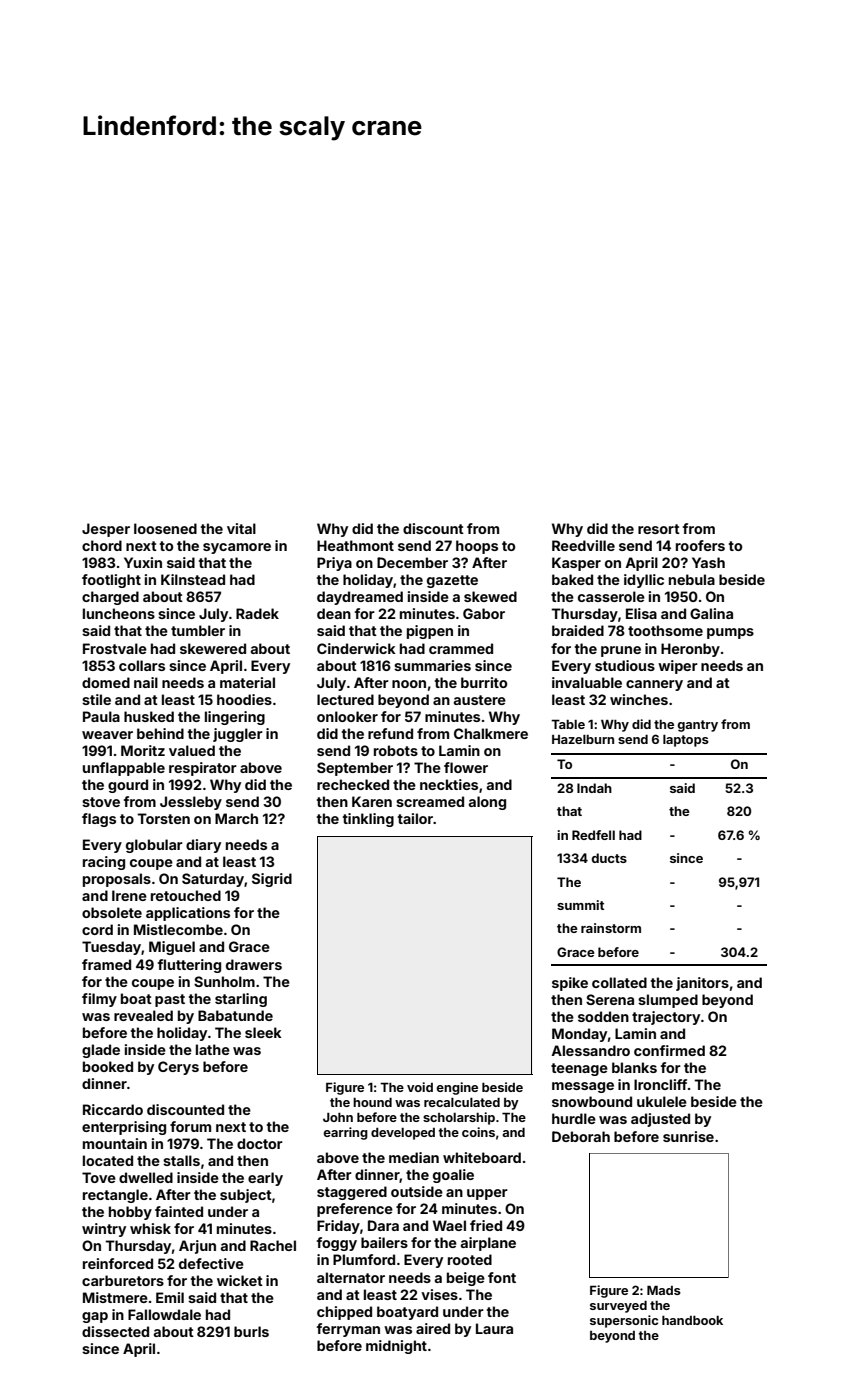 The width and height of the page is (849, 1400). What do you see at coordinates (659, 529) in the page?
I see `resort` at bounding box center [659, 529].
